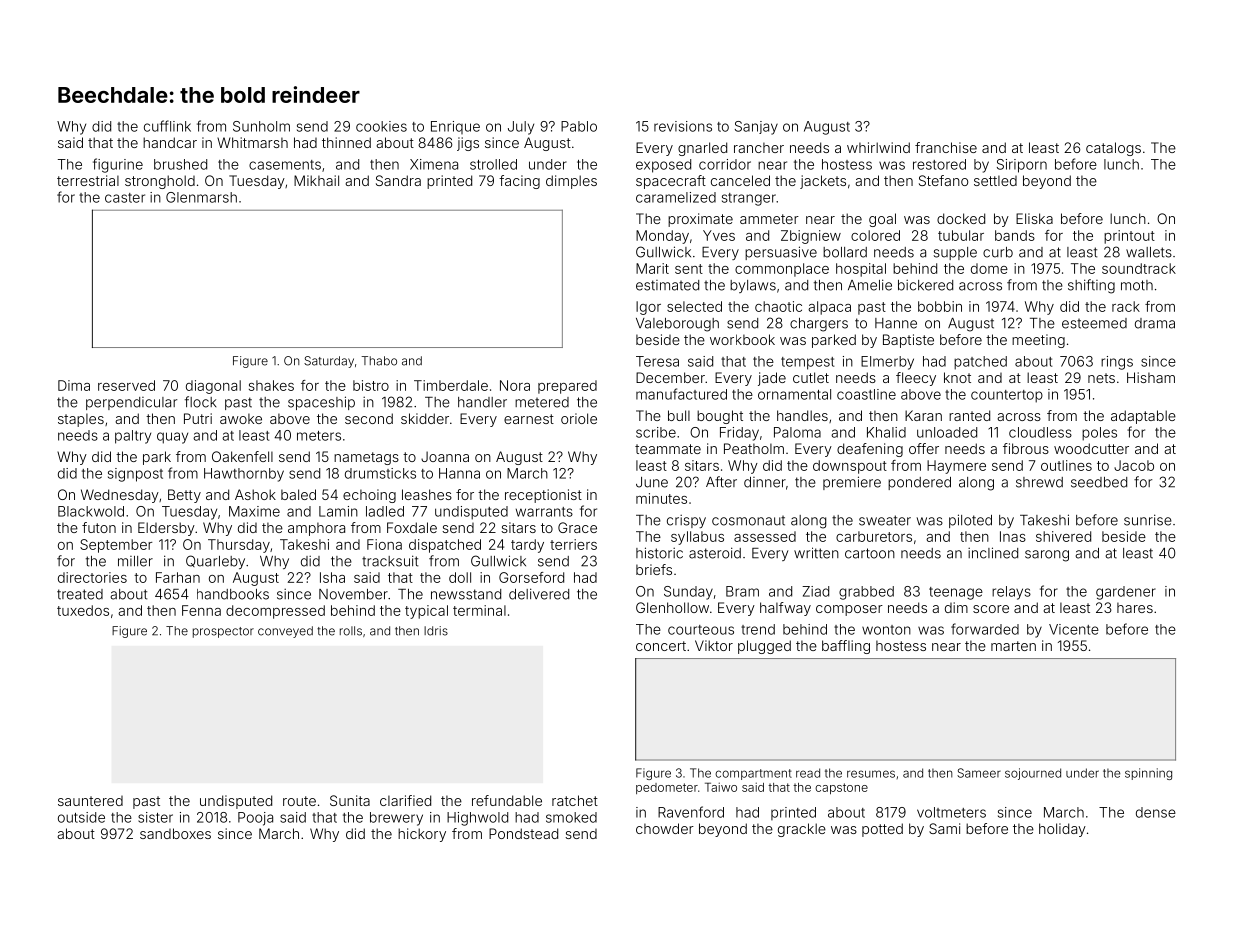 Image resolution: width=1233 pixels, height=952 pixels. Describe the element at coordinates (81, 420) in the page. I see `staples` at that location.
